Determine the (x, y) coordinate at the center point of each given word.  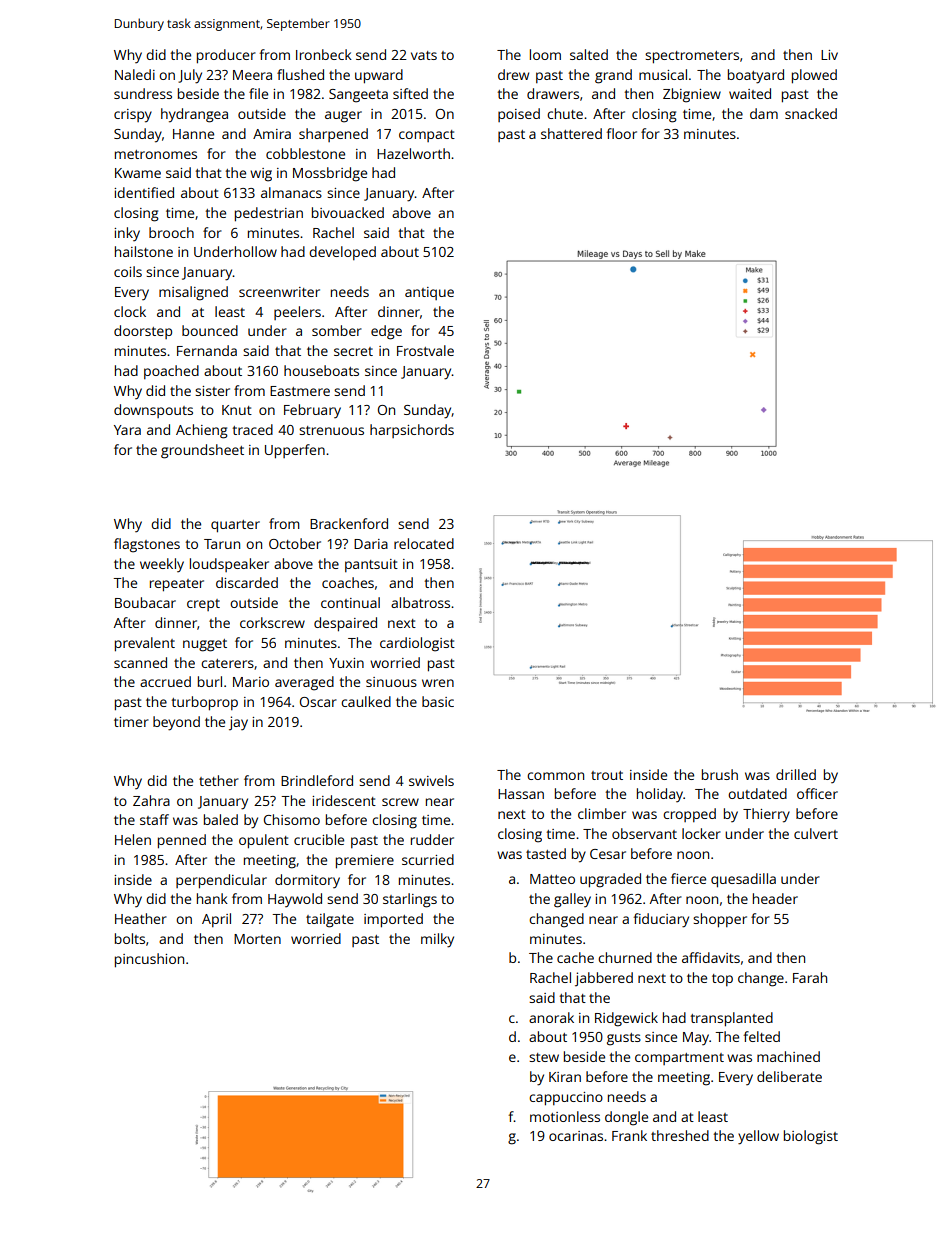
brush (720, 774)
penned (182, 841)
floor (621, 133)
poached (171, 372)
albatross (420, 602)
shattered (571, 133)
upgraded (610, 880)
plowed (814, 76)
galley (572, 900)
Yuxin (346, 663)
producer (226, 56)
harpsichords (412, 431)
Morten (257, 939)
